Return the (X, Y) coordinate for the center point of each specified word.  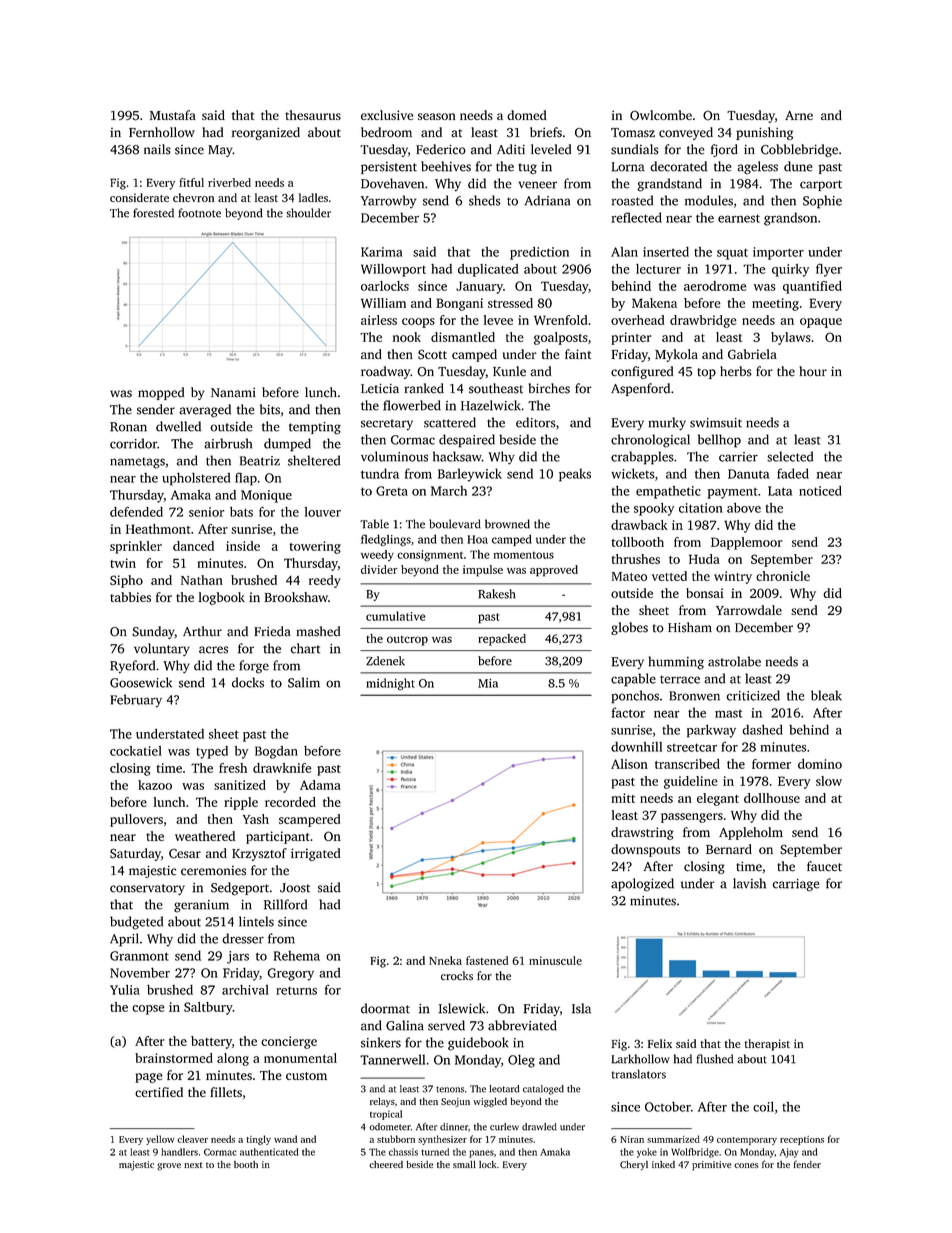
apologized (642, 885)
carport (821, 185)
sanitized (240, 785)
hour (813, 371)
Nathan (202, 580)
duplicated (488, 270)
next (193, 1165)
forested (153, 213)
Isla (581, 1008)
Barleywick (470, 475)
